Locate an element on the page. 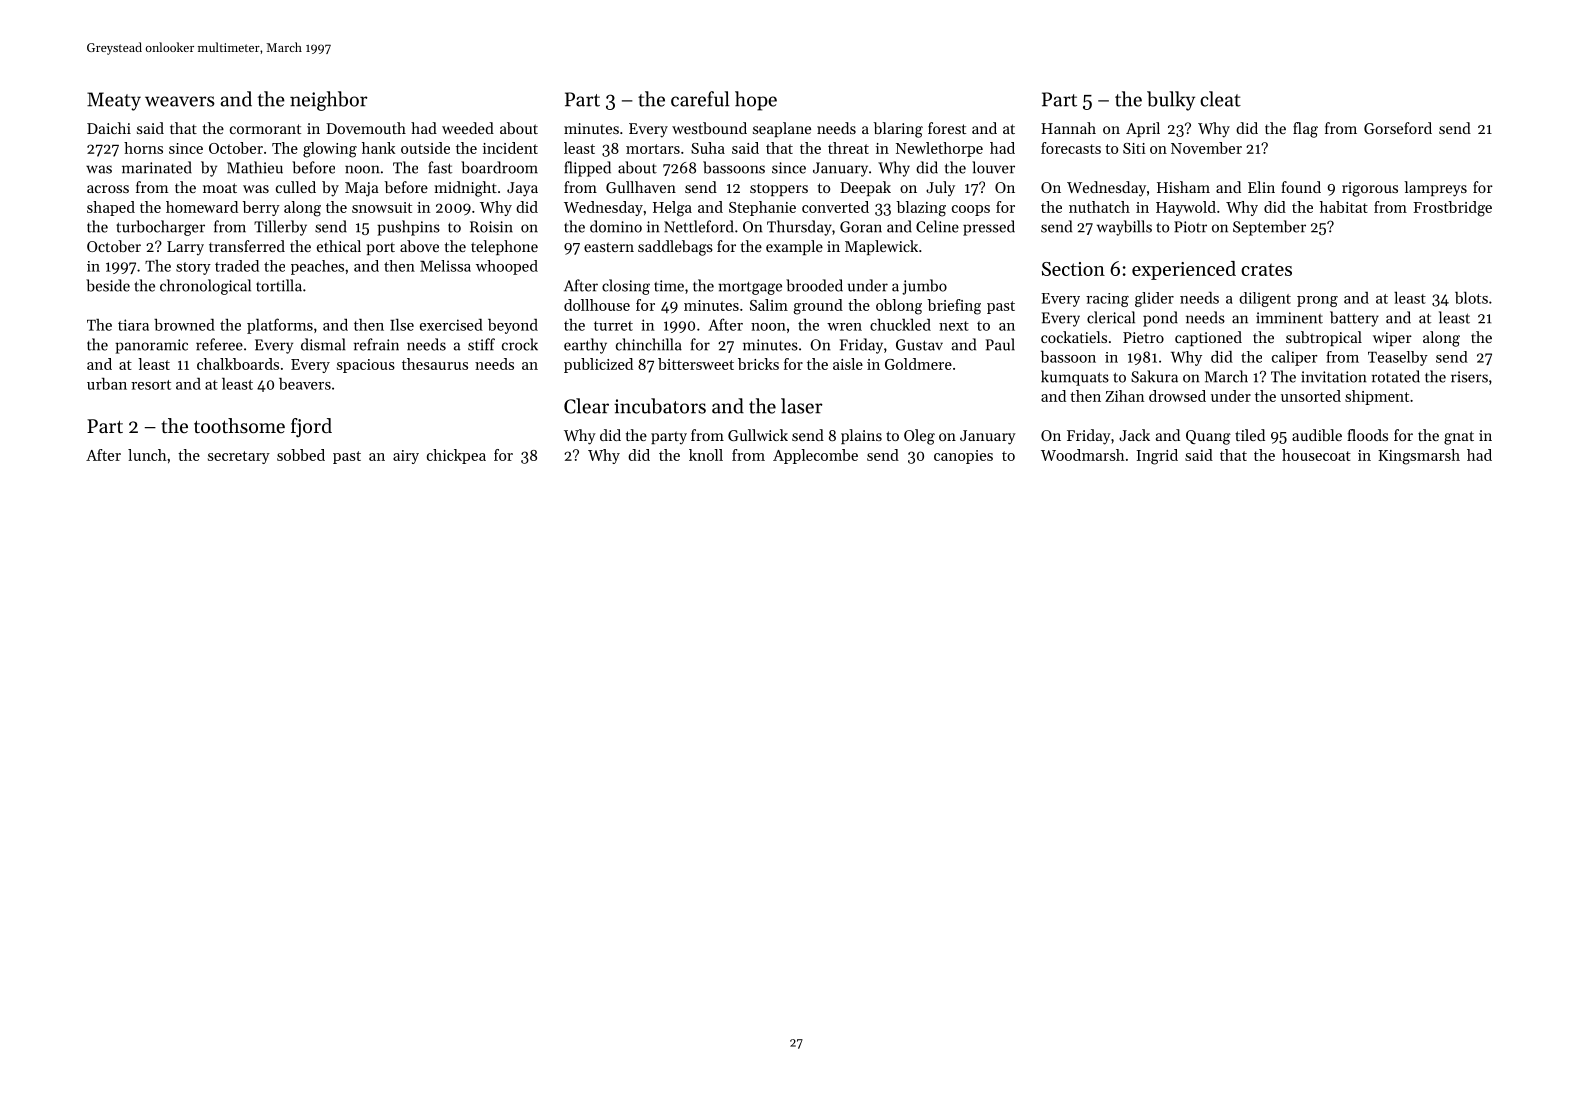 The width and height of the document is (1579, 1116). Hisham is located at coordinates (1183, 187).
